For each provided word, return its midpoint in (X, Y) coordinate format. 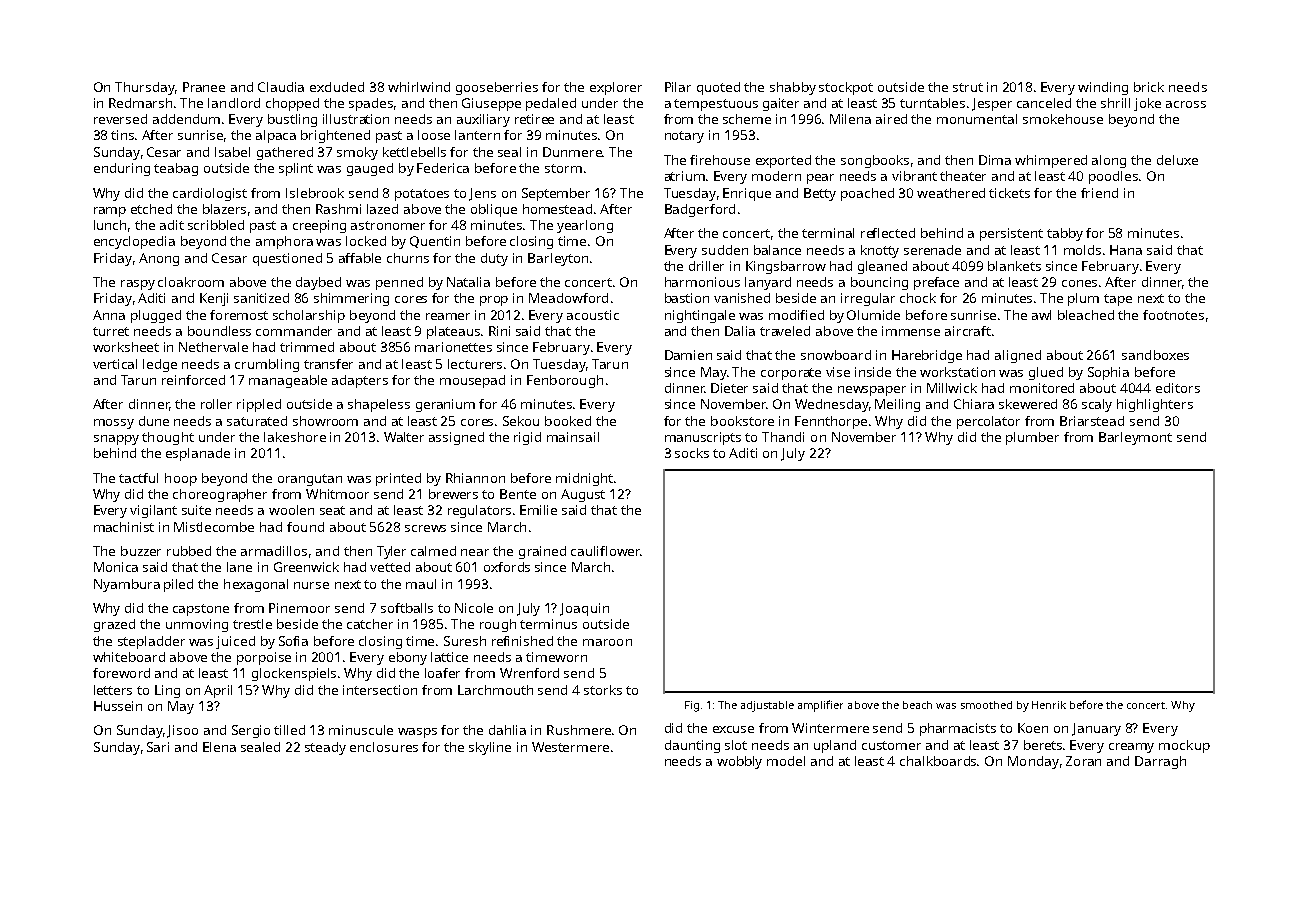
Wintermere (830, 728)
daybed (318, 283)
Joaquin (584, 609)
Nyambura (127, 585)
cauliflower (605, 551)
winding (1103, 88)
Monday (1033, 762)
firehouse (720, 160)
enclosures (384, 747)
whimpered (1051, 161)
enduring (122, 169)
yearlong (585, 226)
